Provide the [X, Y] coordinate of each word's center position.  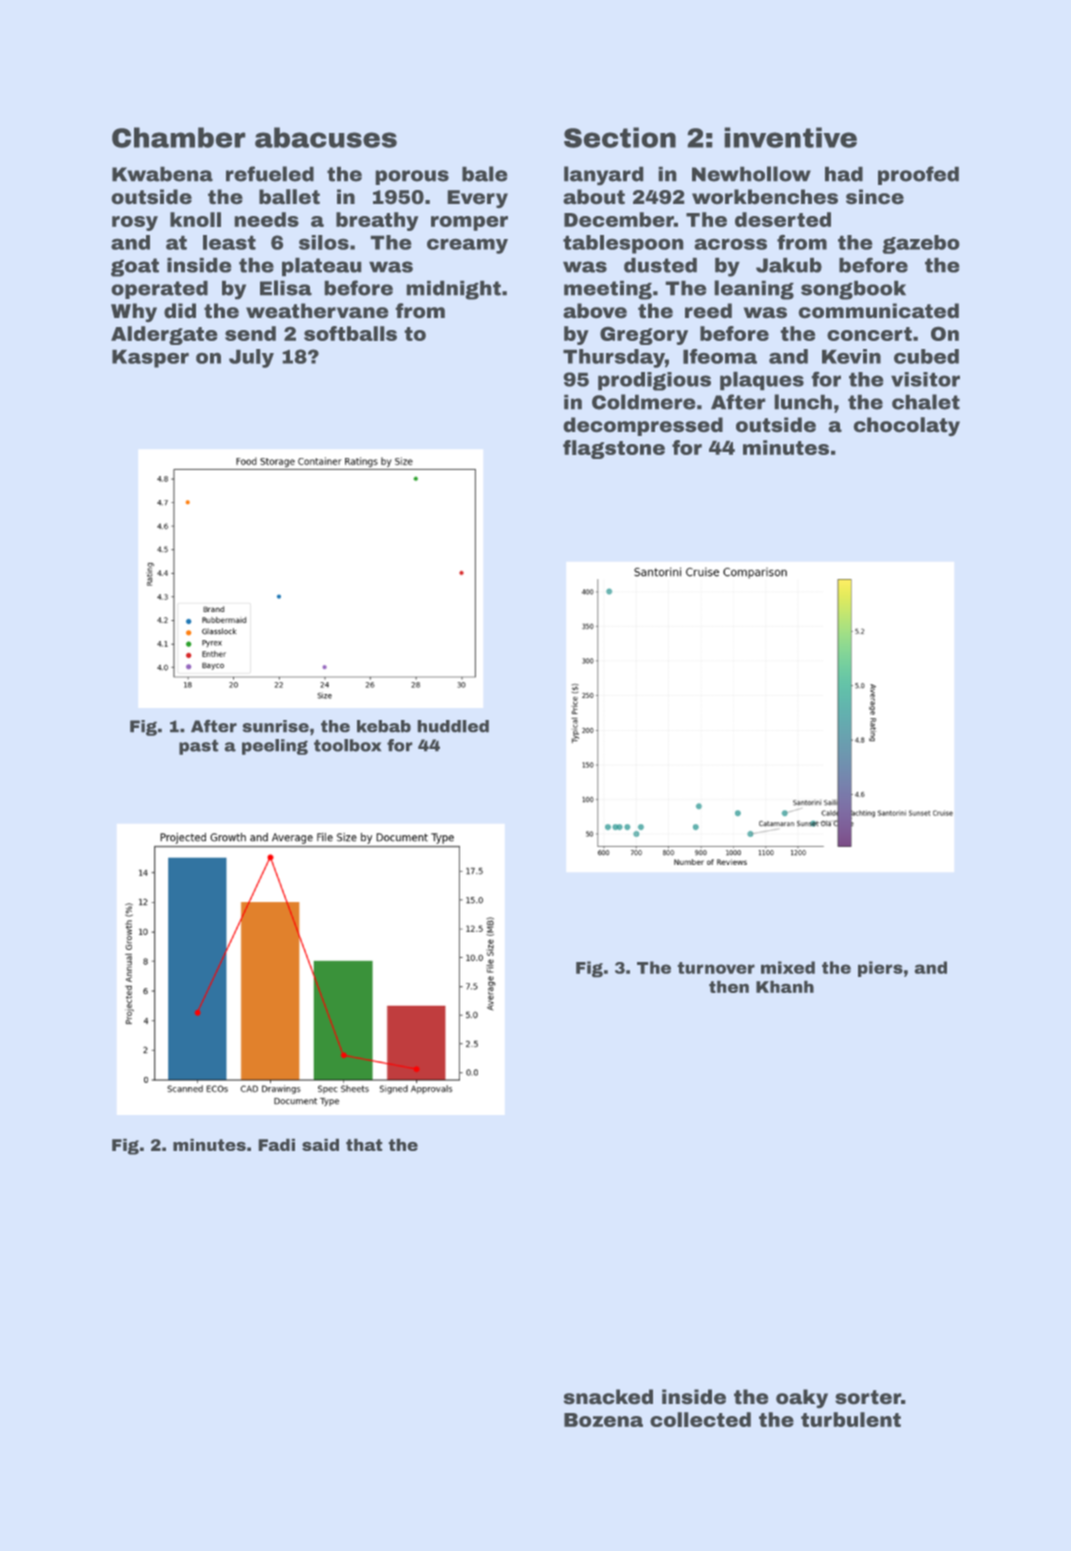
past [199, 747]
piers [880, 969]
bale [485, 174]
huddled [453, 726]
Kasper [150, 358]
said [320, 1144]
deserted [783, 219]
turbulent [851, 1419]
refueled [270, 174]
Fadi [276, 1144]
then [729, 986]
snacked [608, 1397]
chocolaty [906, 427]
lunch [803, 402]
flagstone [614, 449]
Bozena [603, 1420]
